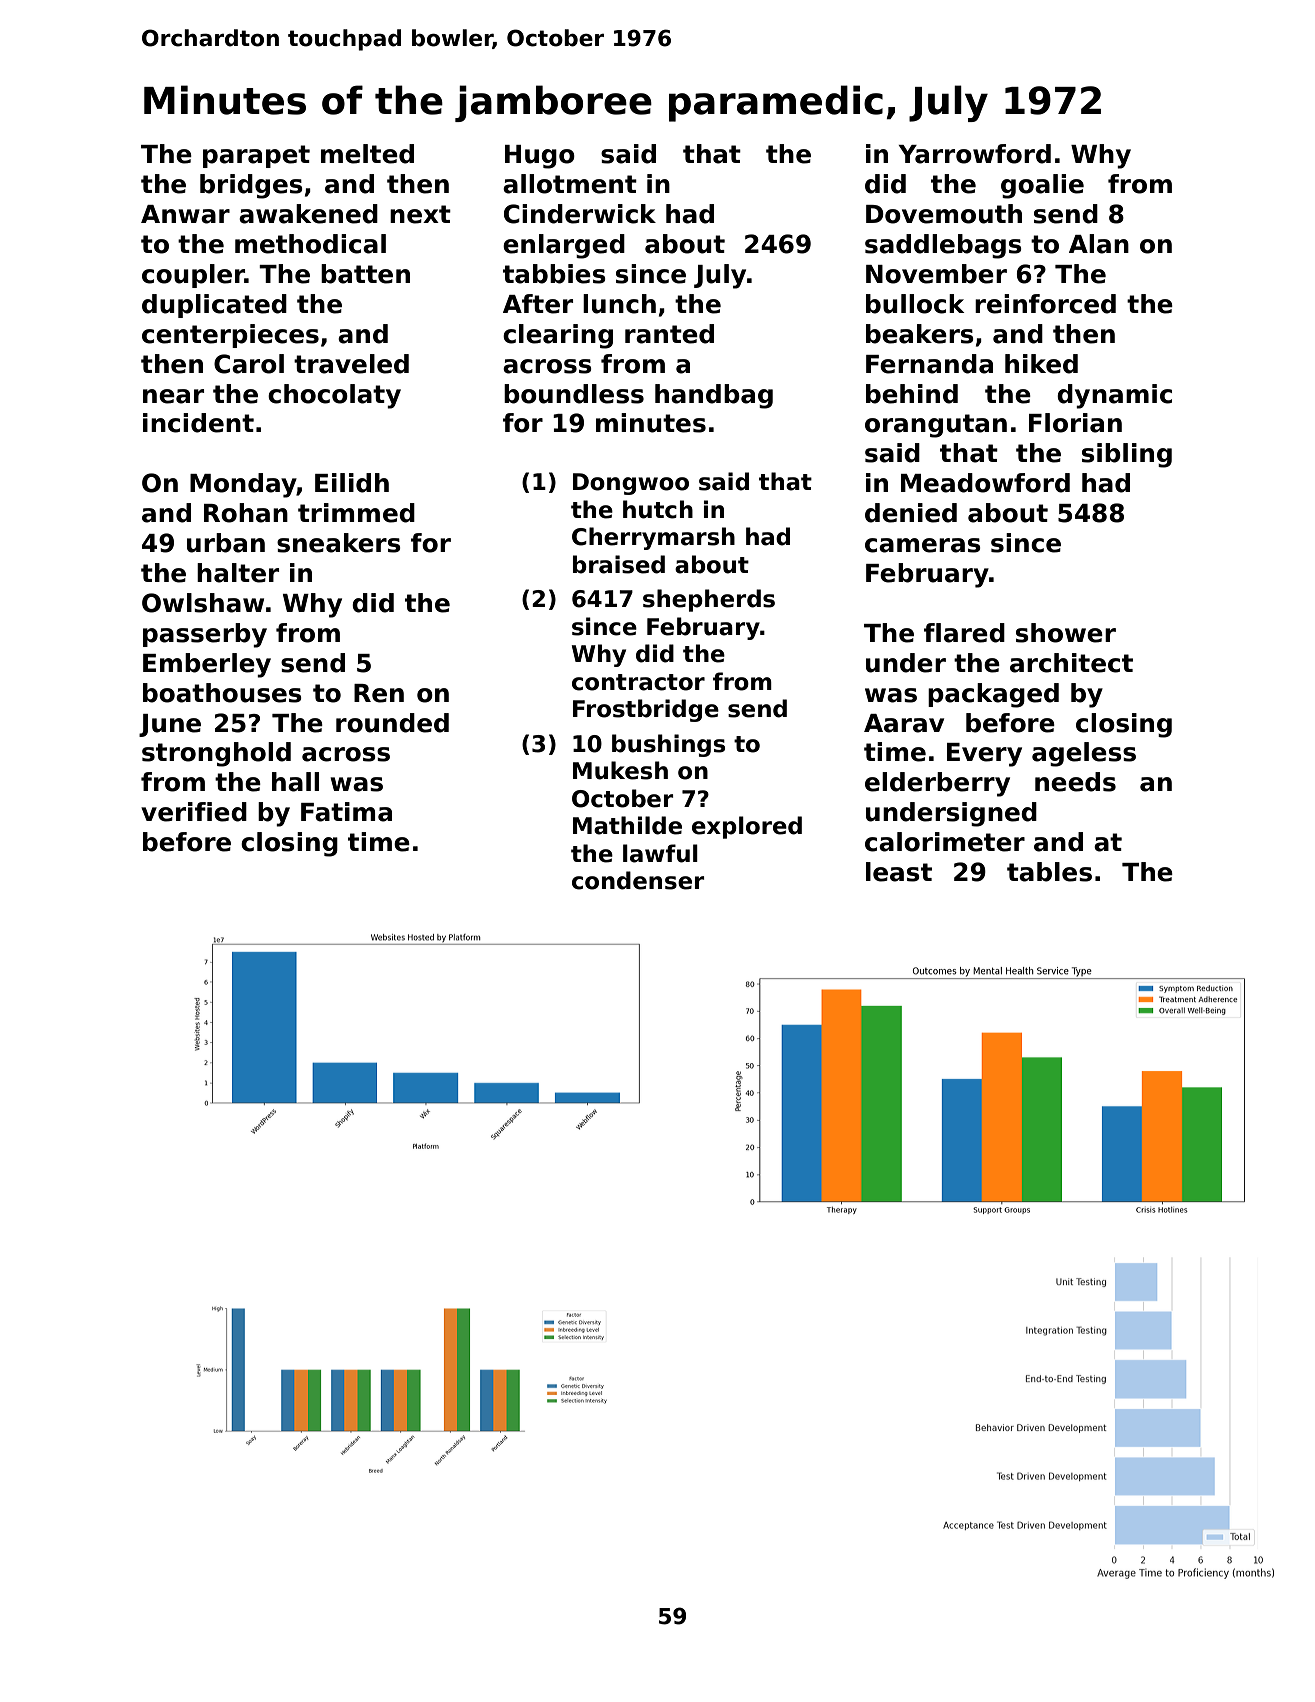  What do you see at coordinates (346, 812) in the page?
I see `Fatima` at bounding box center [346, 812].
